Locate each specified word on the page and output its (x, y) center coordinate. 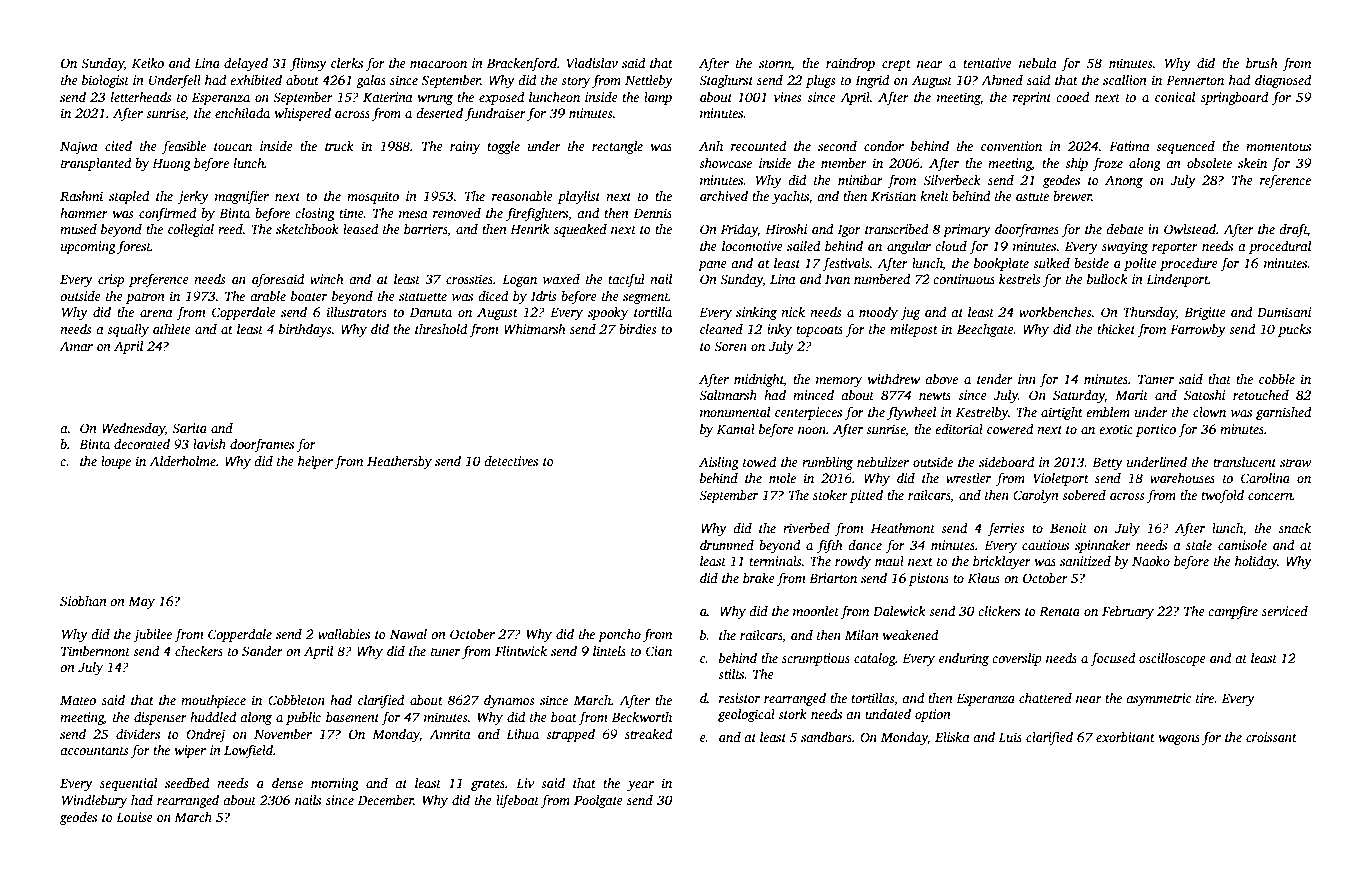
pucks (1294, 330)
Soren (730, 346)
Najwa (79, 147)
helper (315, 462)
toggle (503, 147)
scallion (1125, 80)
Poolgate (598, 801)
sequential (128, 784)
